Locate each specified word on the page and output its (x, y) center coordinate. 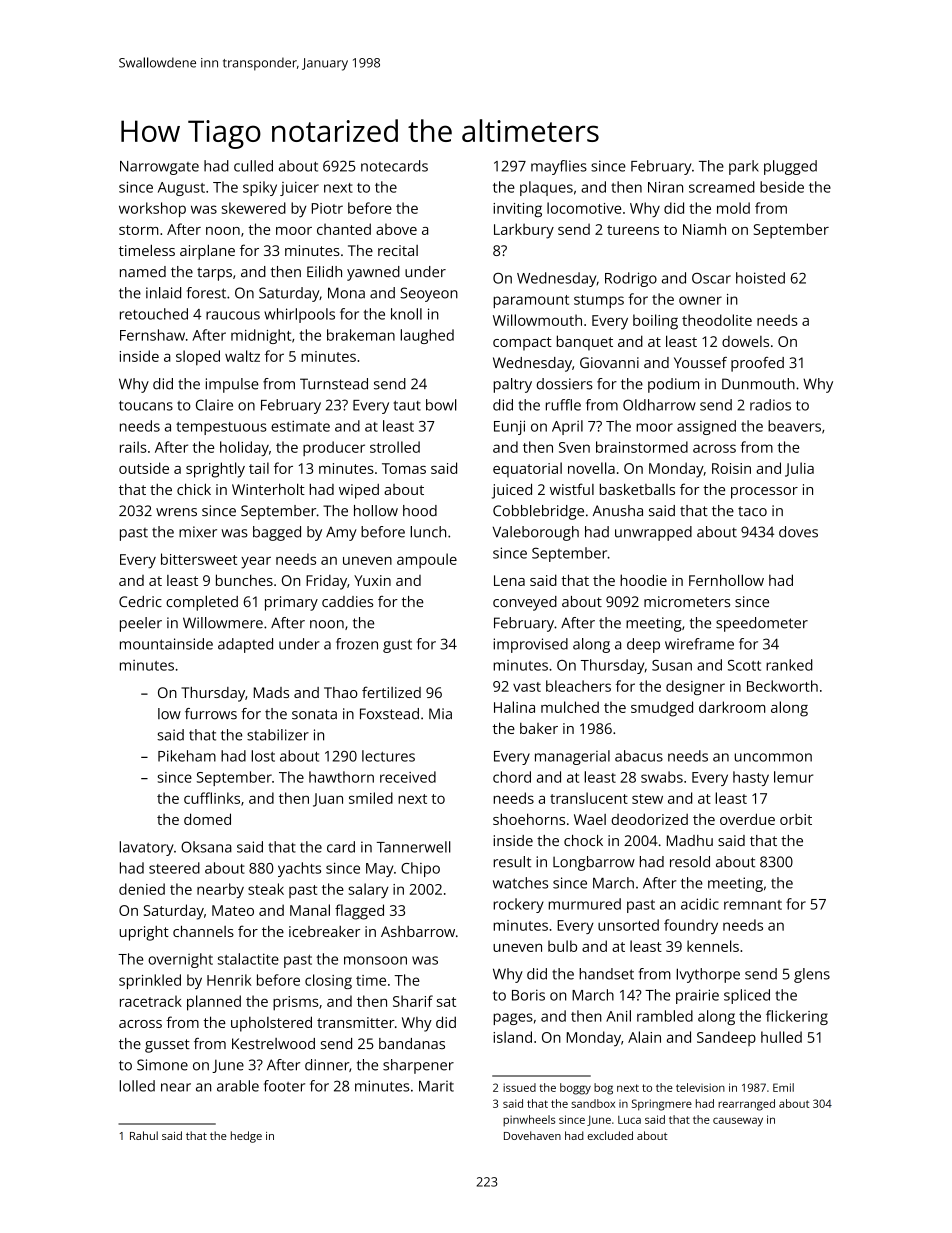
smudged (662, 709)
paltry (512, 385)
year (256, 562)
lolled (137, 1086)
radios (770, 405)
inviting (517, 210)
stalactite (248, 959)
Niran (665, 187)
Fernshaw (152, 335)
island (512, 1037)
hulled (781, 1037)
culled (253, 166)
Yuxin (372, 580)
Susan (672, 665)
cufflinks (212, 798)
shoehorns (529, 819)
